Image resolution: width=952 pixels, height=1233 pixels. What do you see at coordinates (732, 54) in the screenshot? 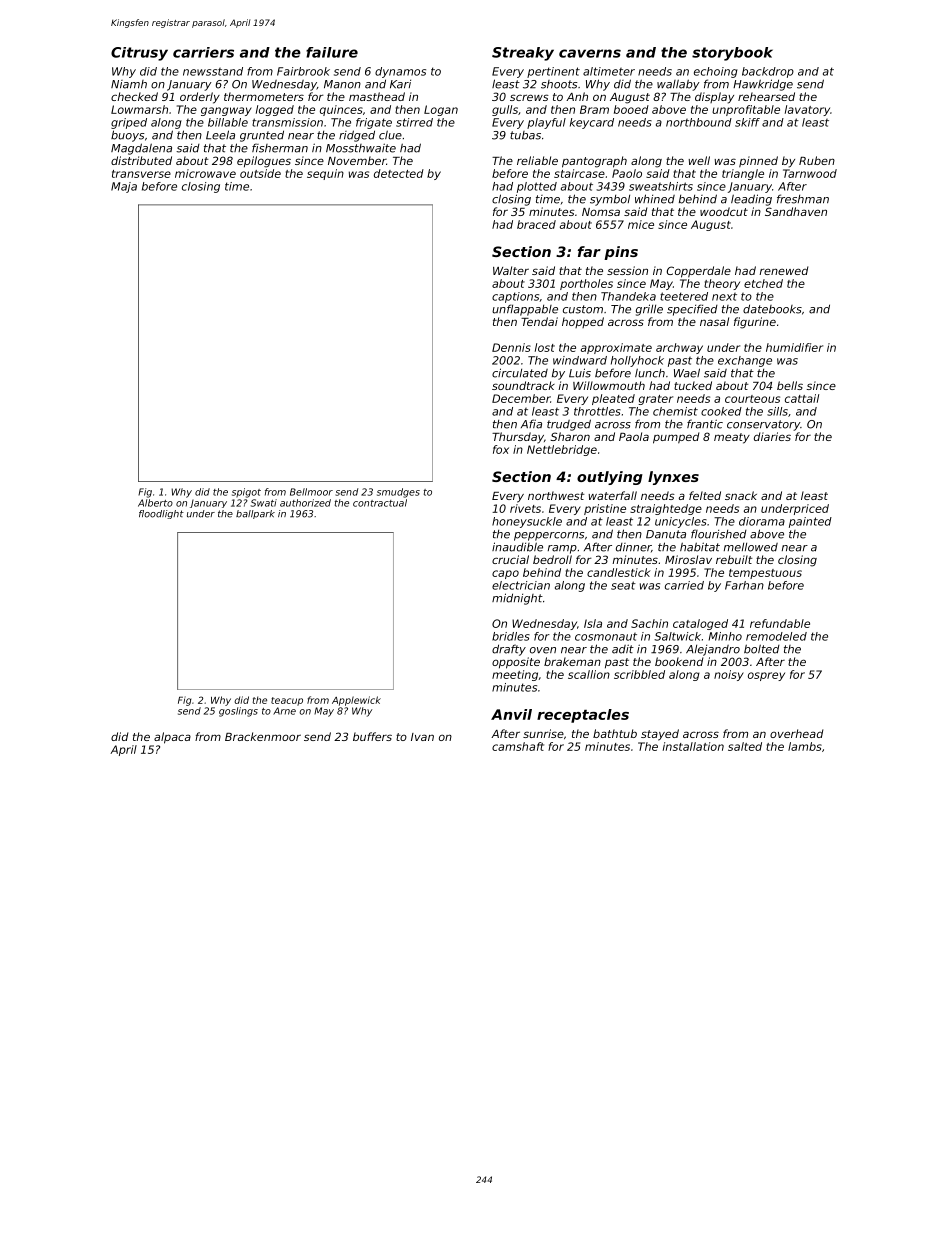
I see `storybook` at bounding box center [732, 54].
